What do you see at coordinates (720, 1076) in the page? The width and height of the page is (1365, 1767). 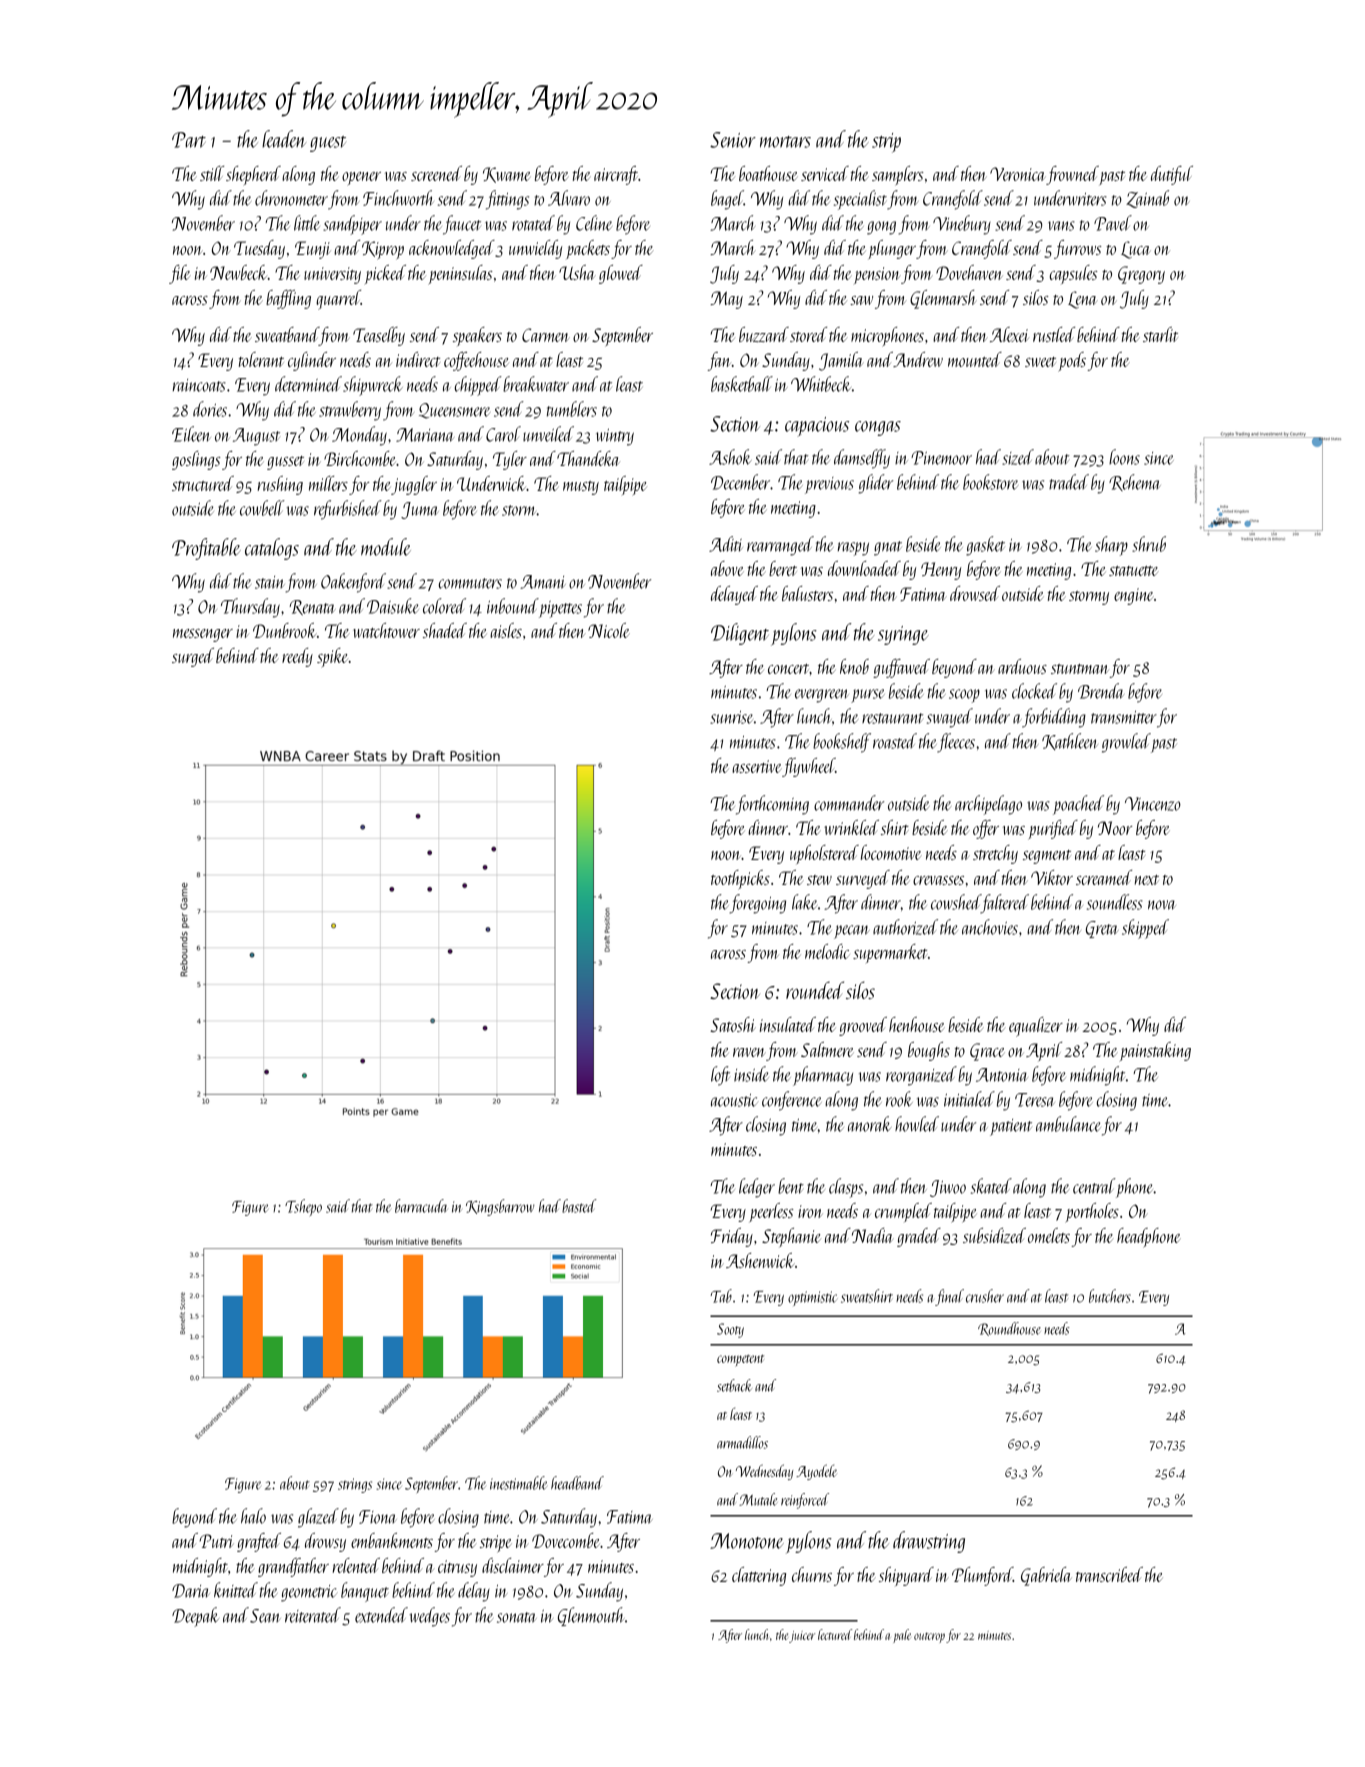 I see `loft` at bounding box center [720, 1076].
